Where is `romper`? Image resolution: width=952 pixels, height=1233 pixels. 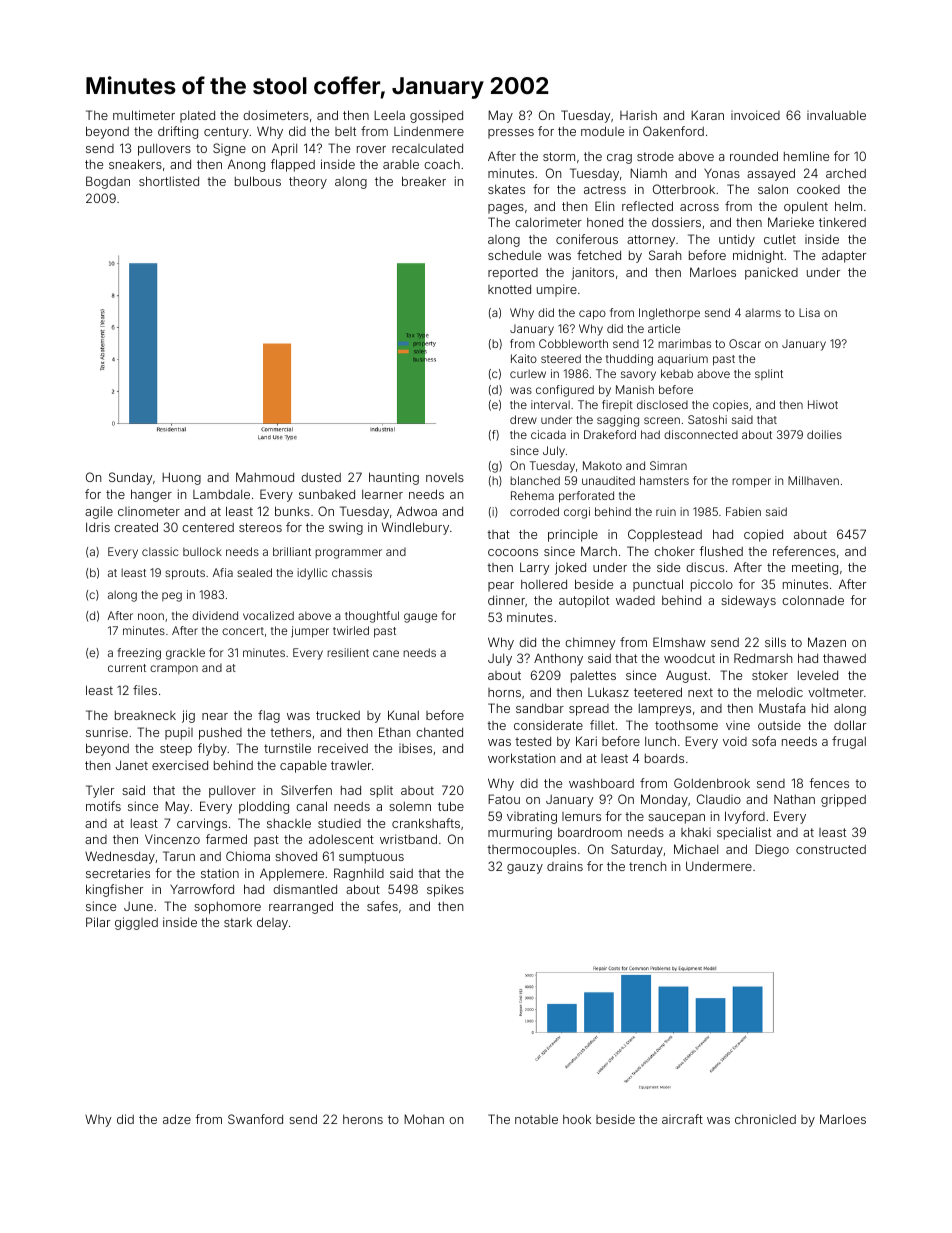
romper is located at coordinates (751, 483).
